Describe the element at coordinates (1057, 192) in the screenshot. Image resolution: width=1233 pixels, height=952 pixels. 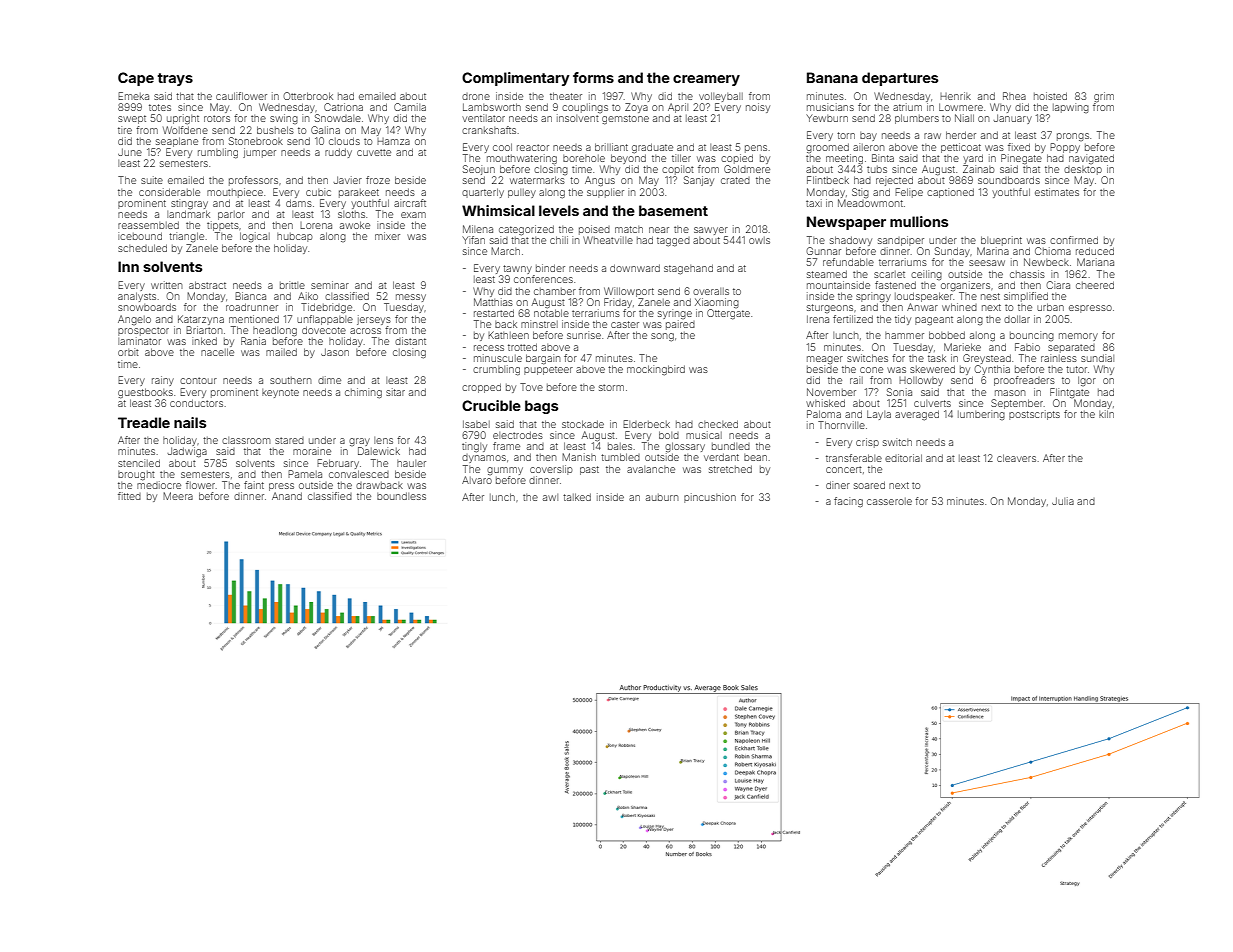
I see `estimates` at that location.
